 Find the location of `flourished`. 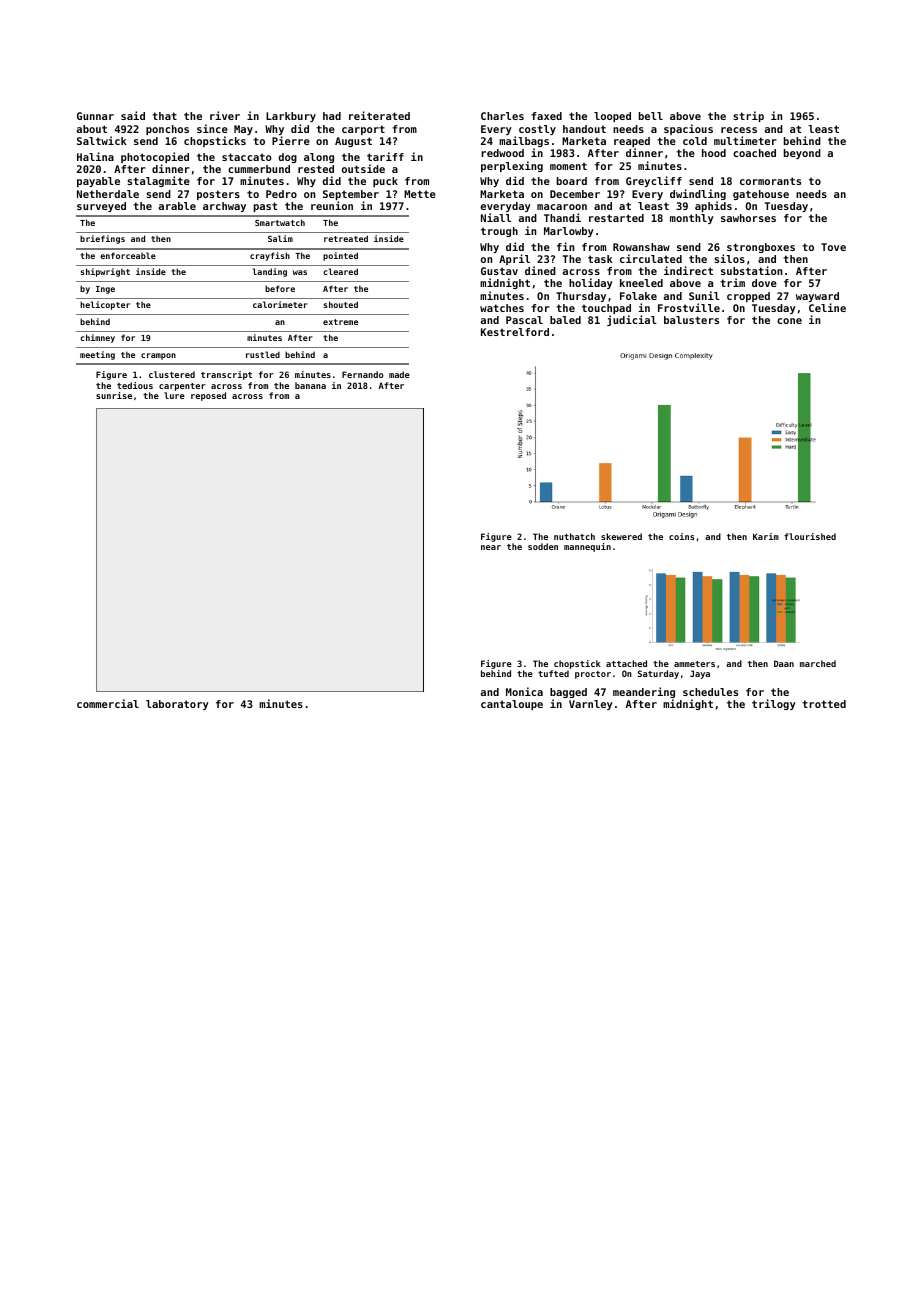

flourished is located at coordinates (810, 536).
